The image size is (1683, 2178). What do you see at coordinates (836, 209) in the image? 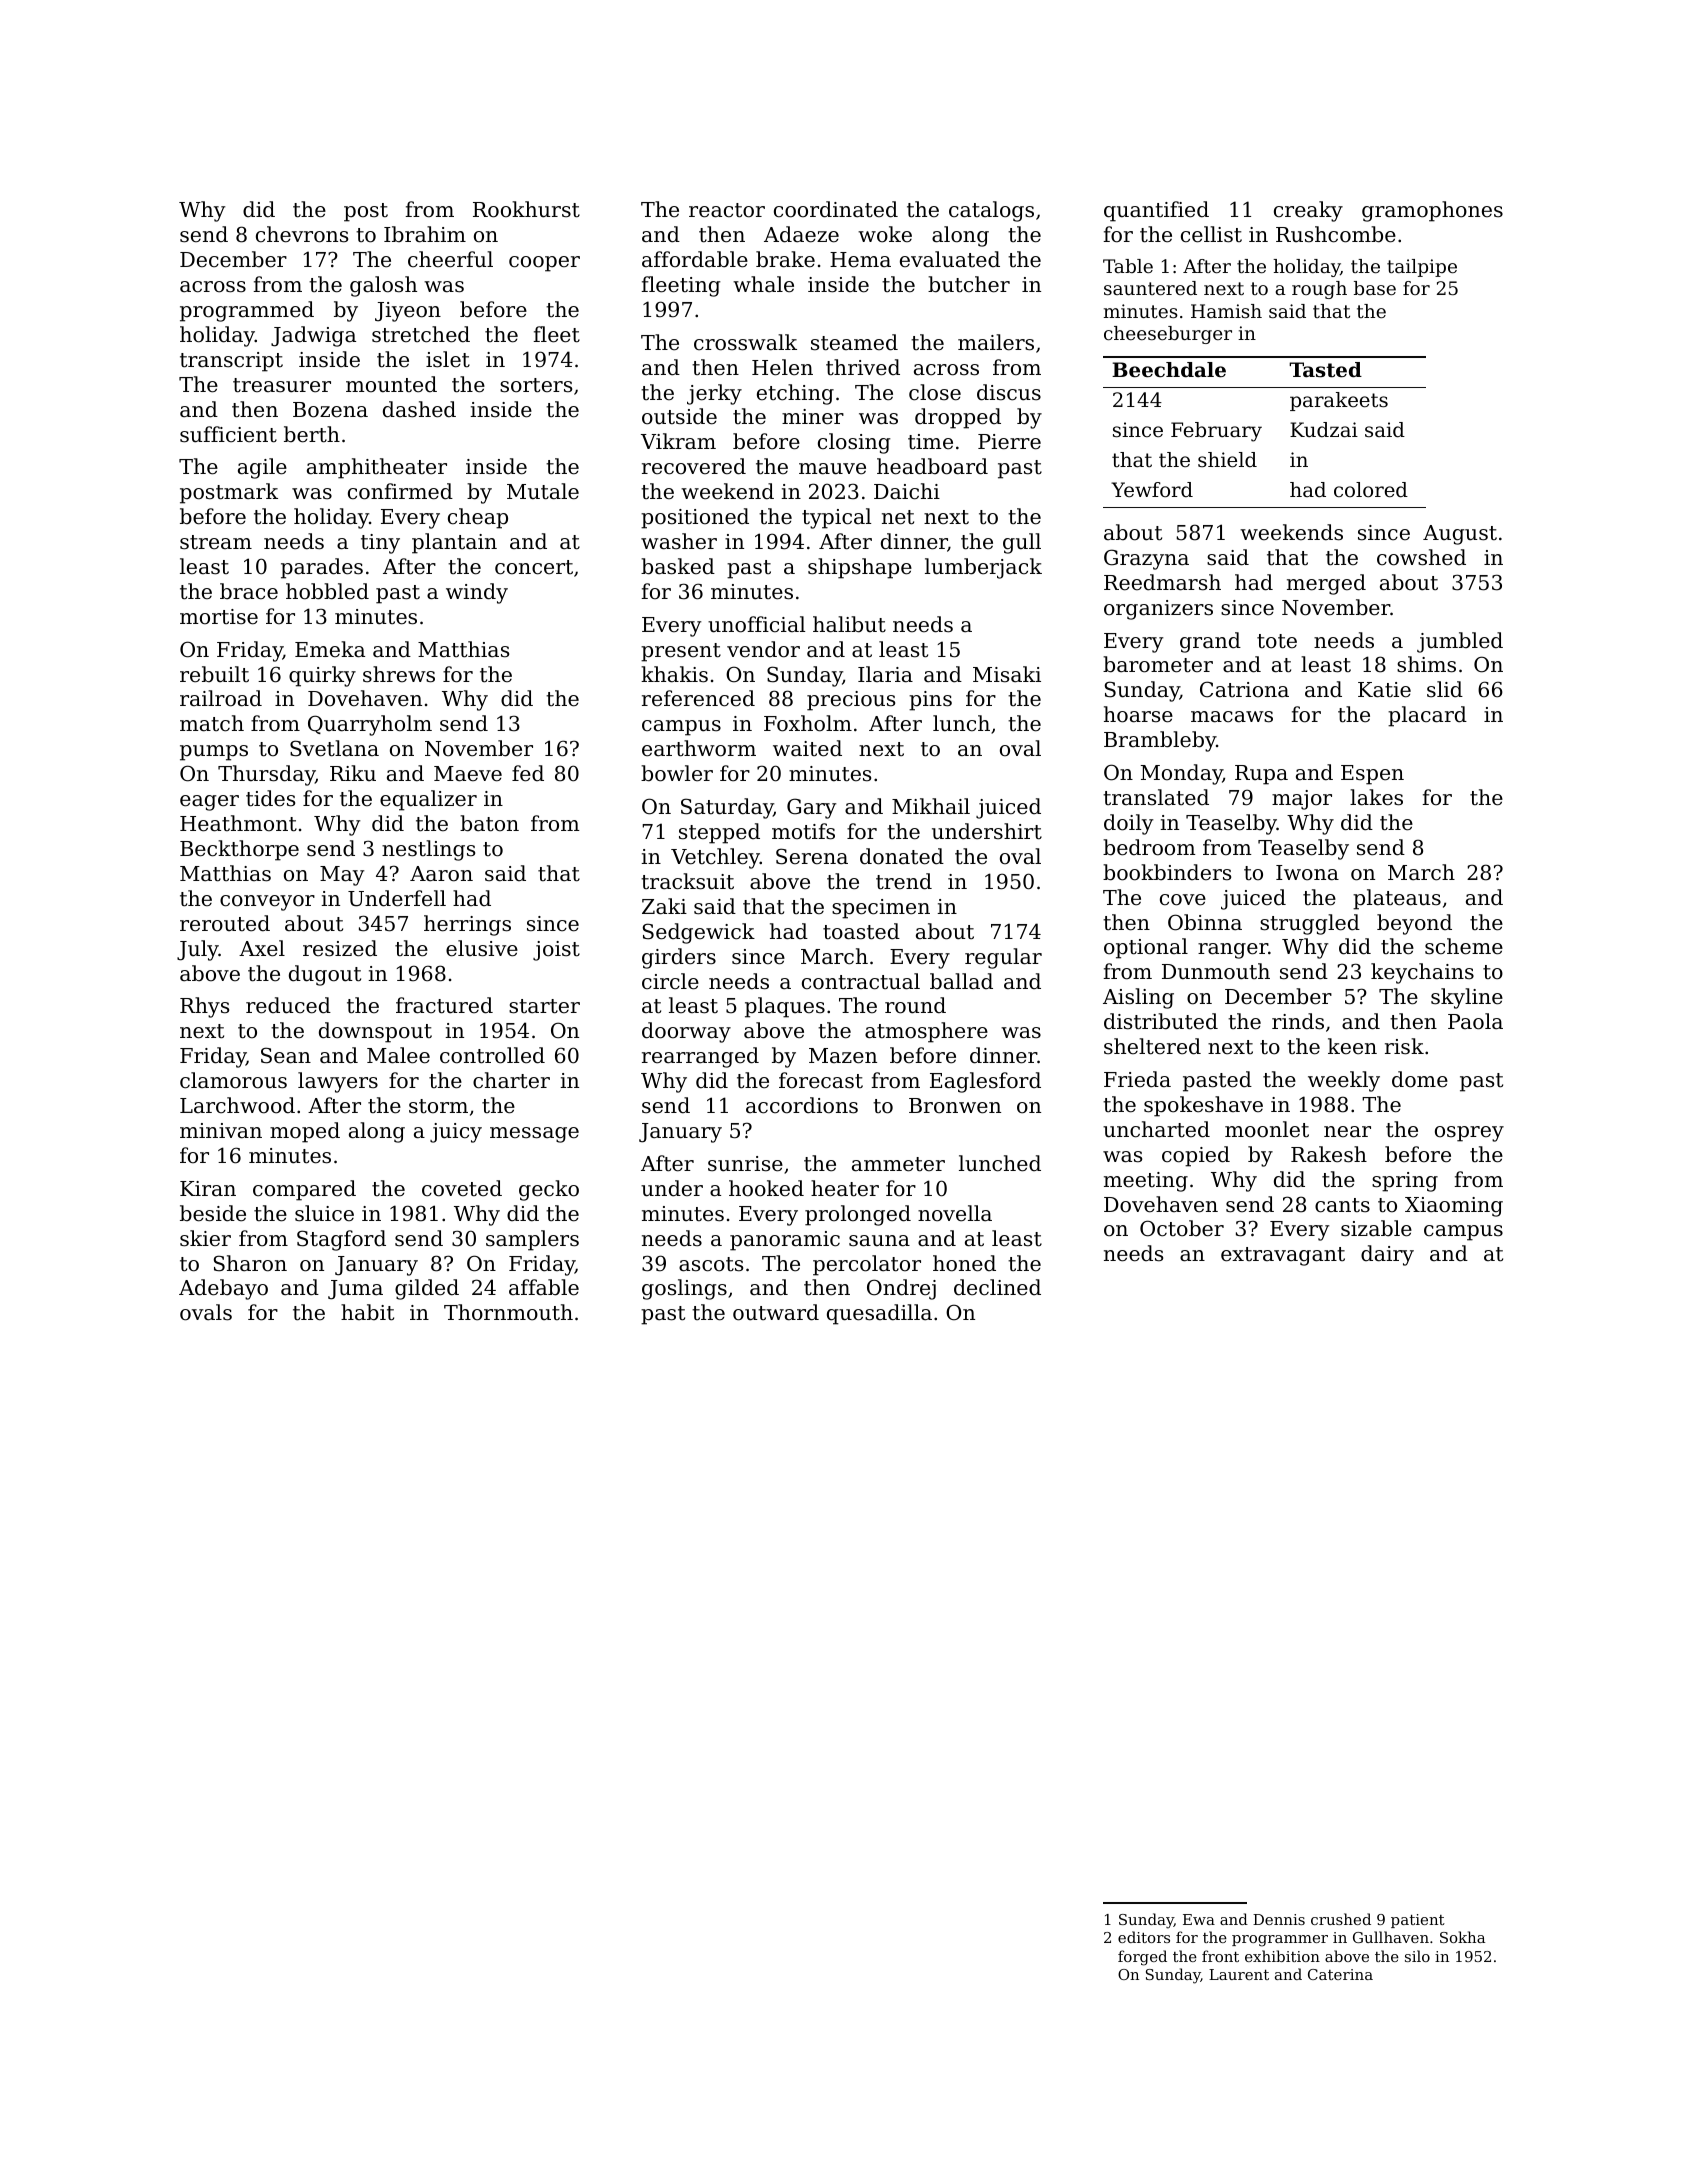
I see `coordinated` at bounding box center [836, 209].
